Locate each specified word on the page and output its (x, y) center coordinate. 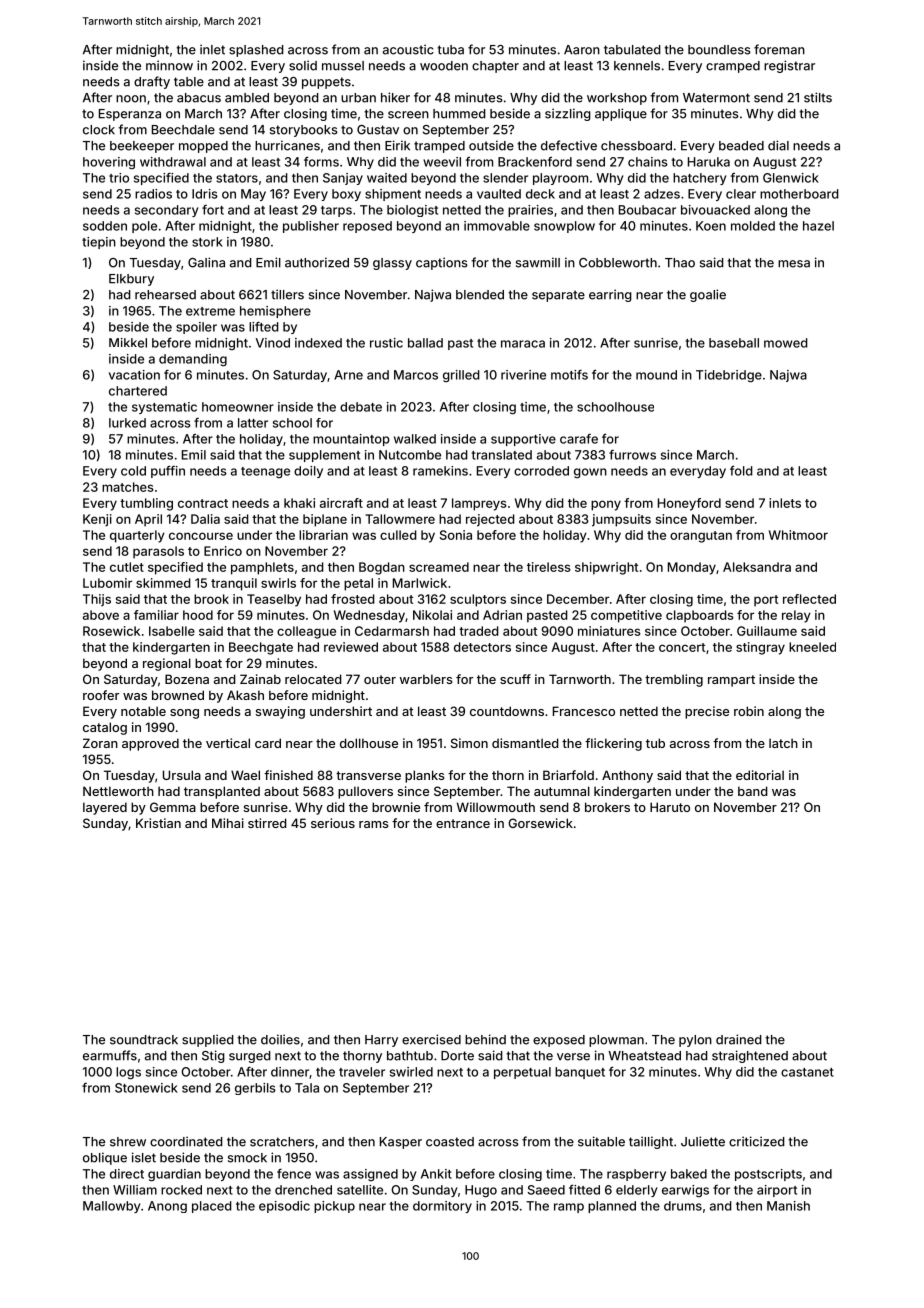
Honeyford (689, 504)
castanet (807, 1072)
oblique (105, 1158)
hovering (109, 163)
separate (558, 296)
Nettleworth (118, 791)
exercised (431, 1039)
